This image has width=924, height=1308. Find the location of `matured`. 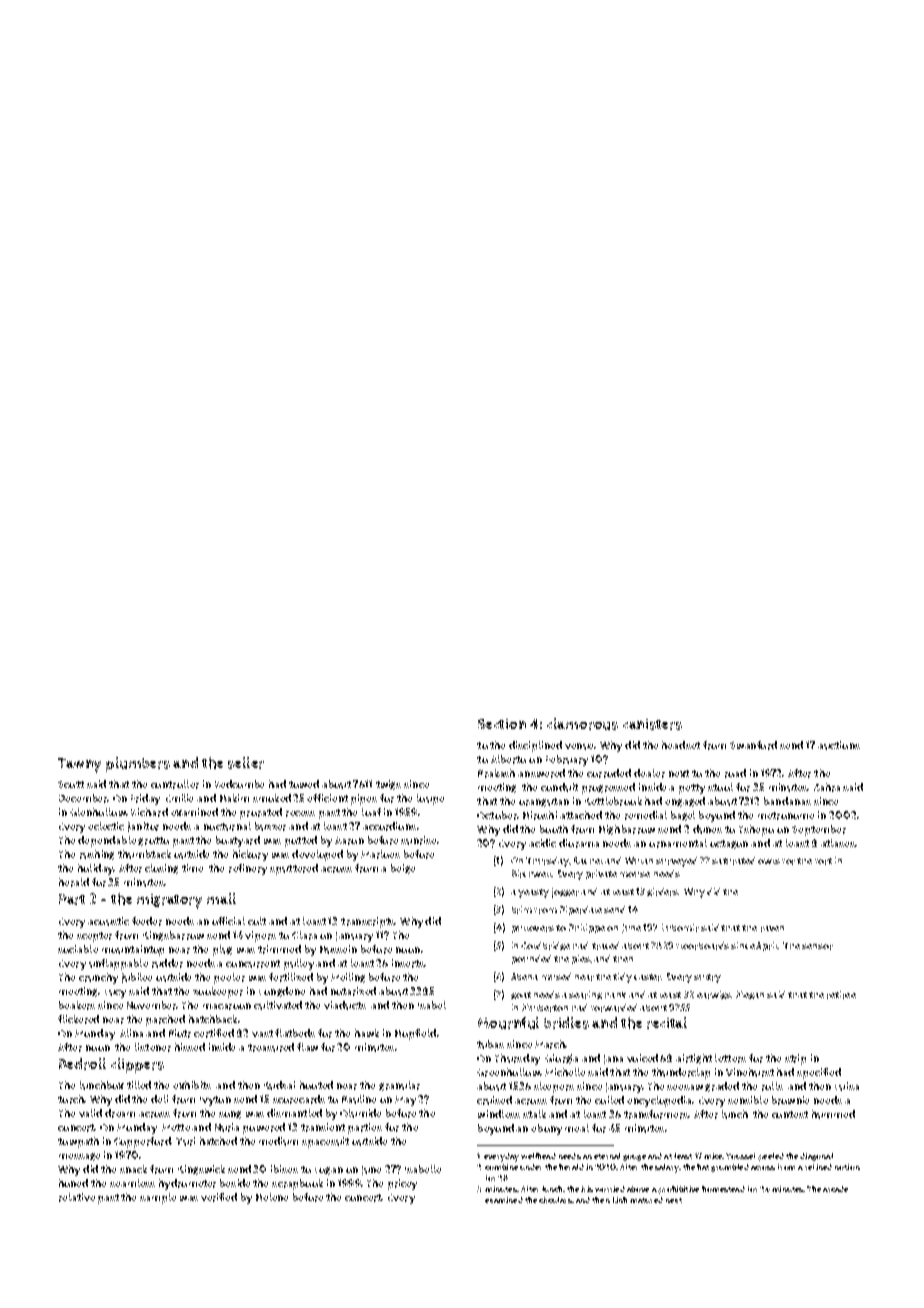

matured is located at coordinates (646, 1200).
